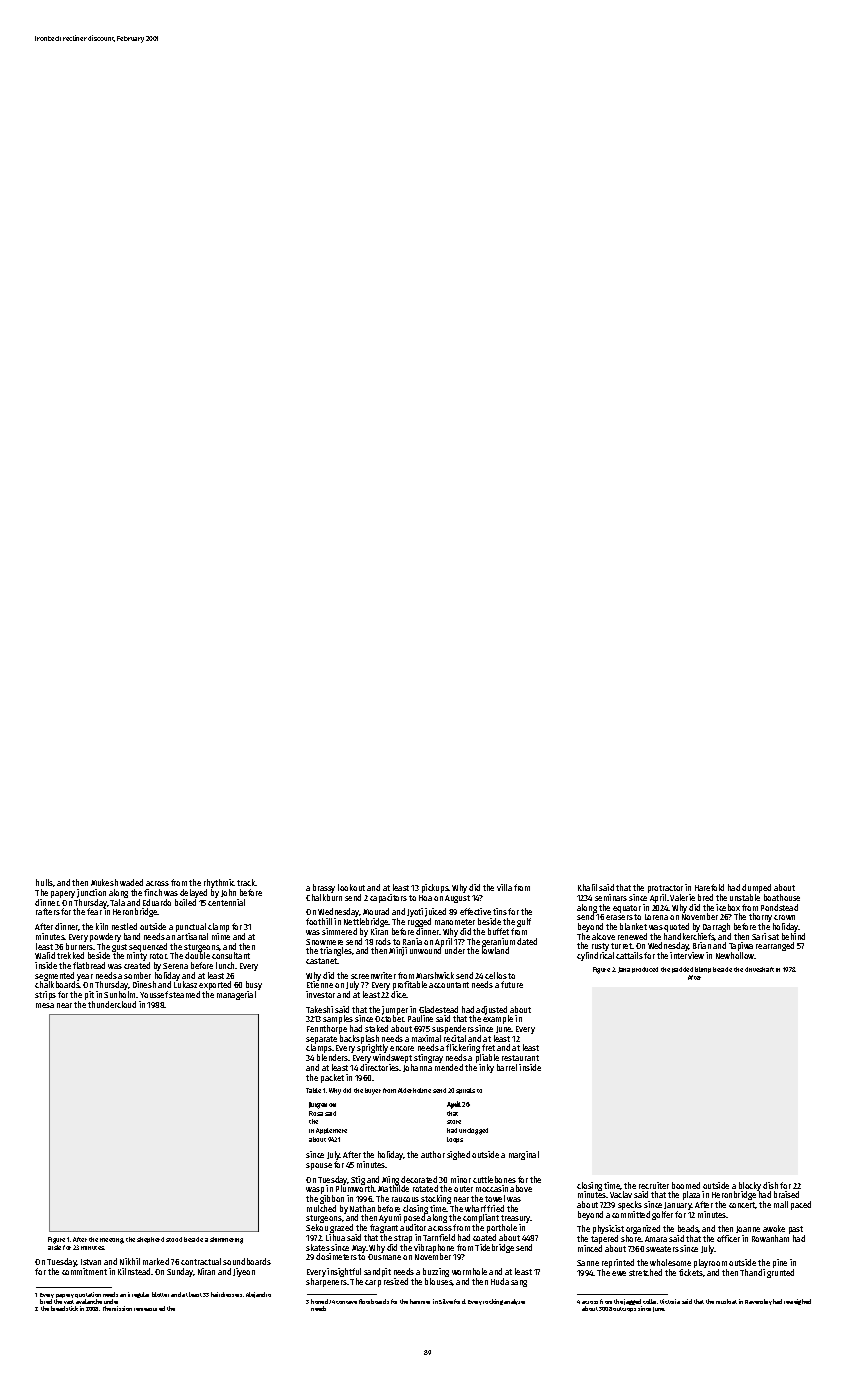  I want to click on example, so click(498, 1020).
